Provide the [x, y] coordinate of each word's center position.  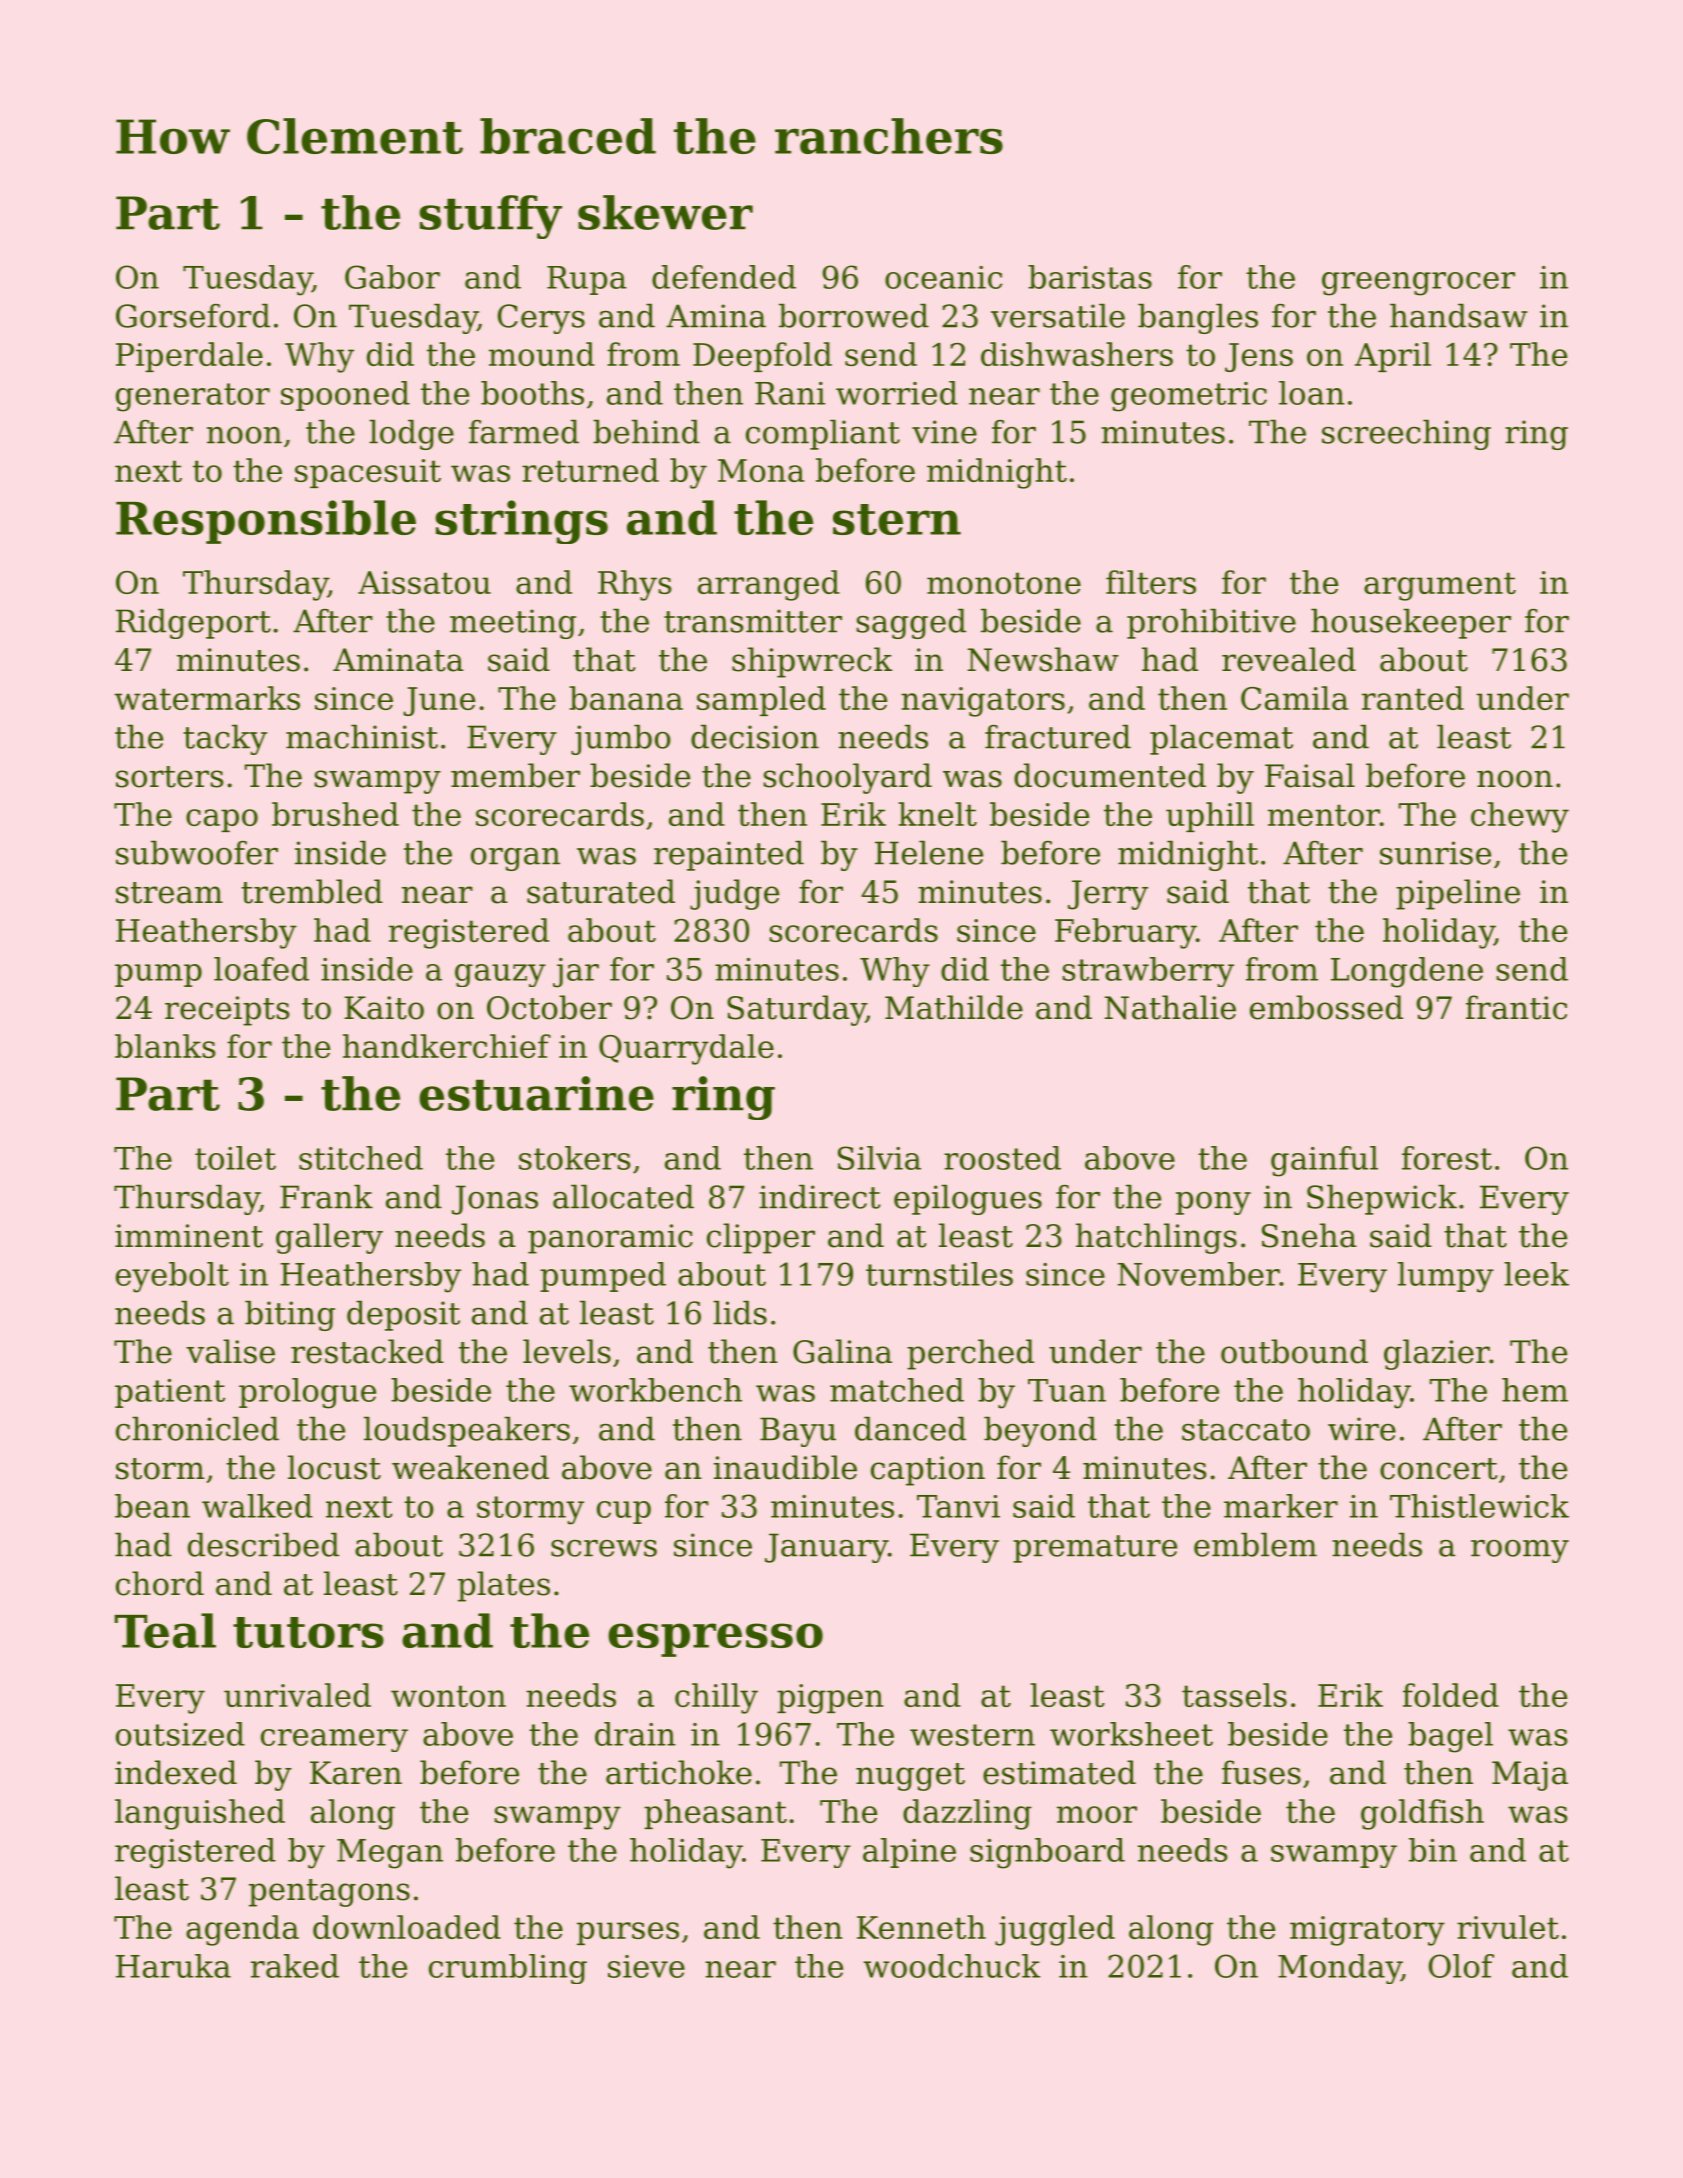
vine [944, 432]
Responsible [266, 522]
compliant [823, 435]
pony [1213, 1203]
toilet [235, 1158]
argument [1440, 586]
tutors [308, 1632]
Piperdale [189, 357]
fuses [1261, 1772]
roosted [1002, 1158]
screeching [1406, 435]
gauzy [500, 975]
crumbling [508, 1969]
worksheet [1131, 1734]
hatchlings [1156, 1238]
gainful [1324, 1161]
